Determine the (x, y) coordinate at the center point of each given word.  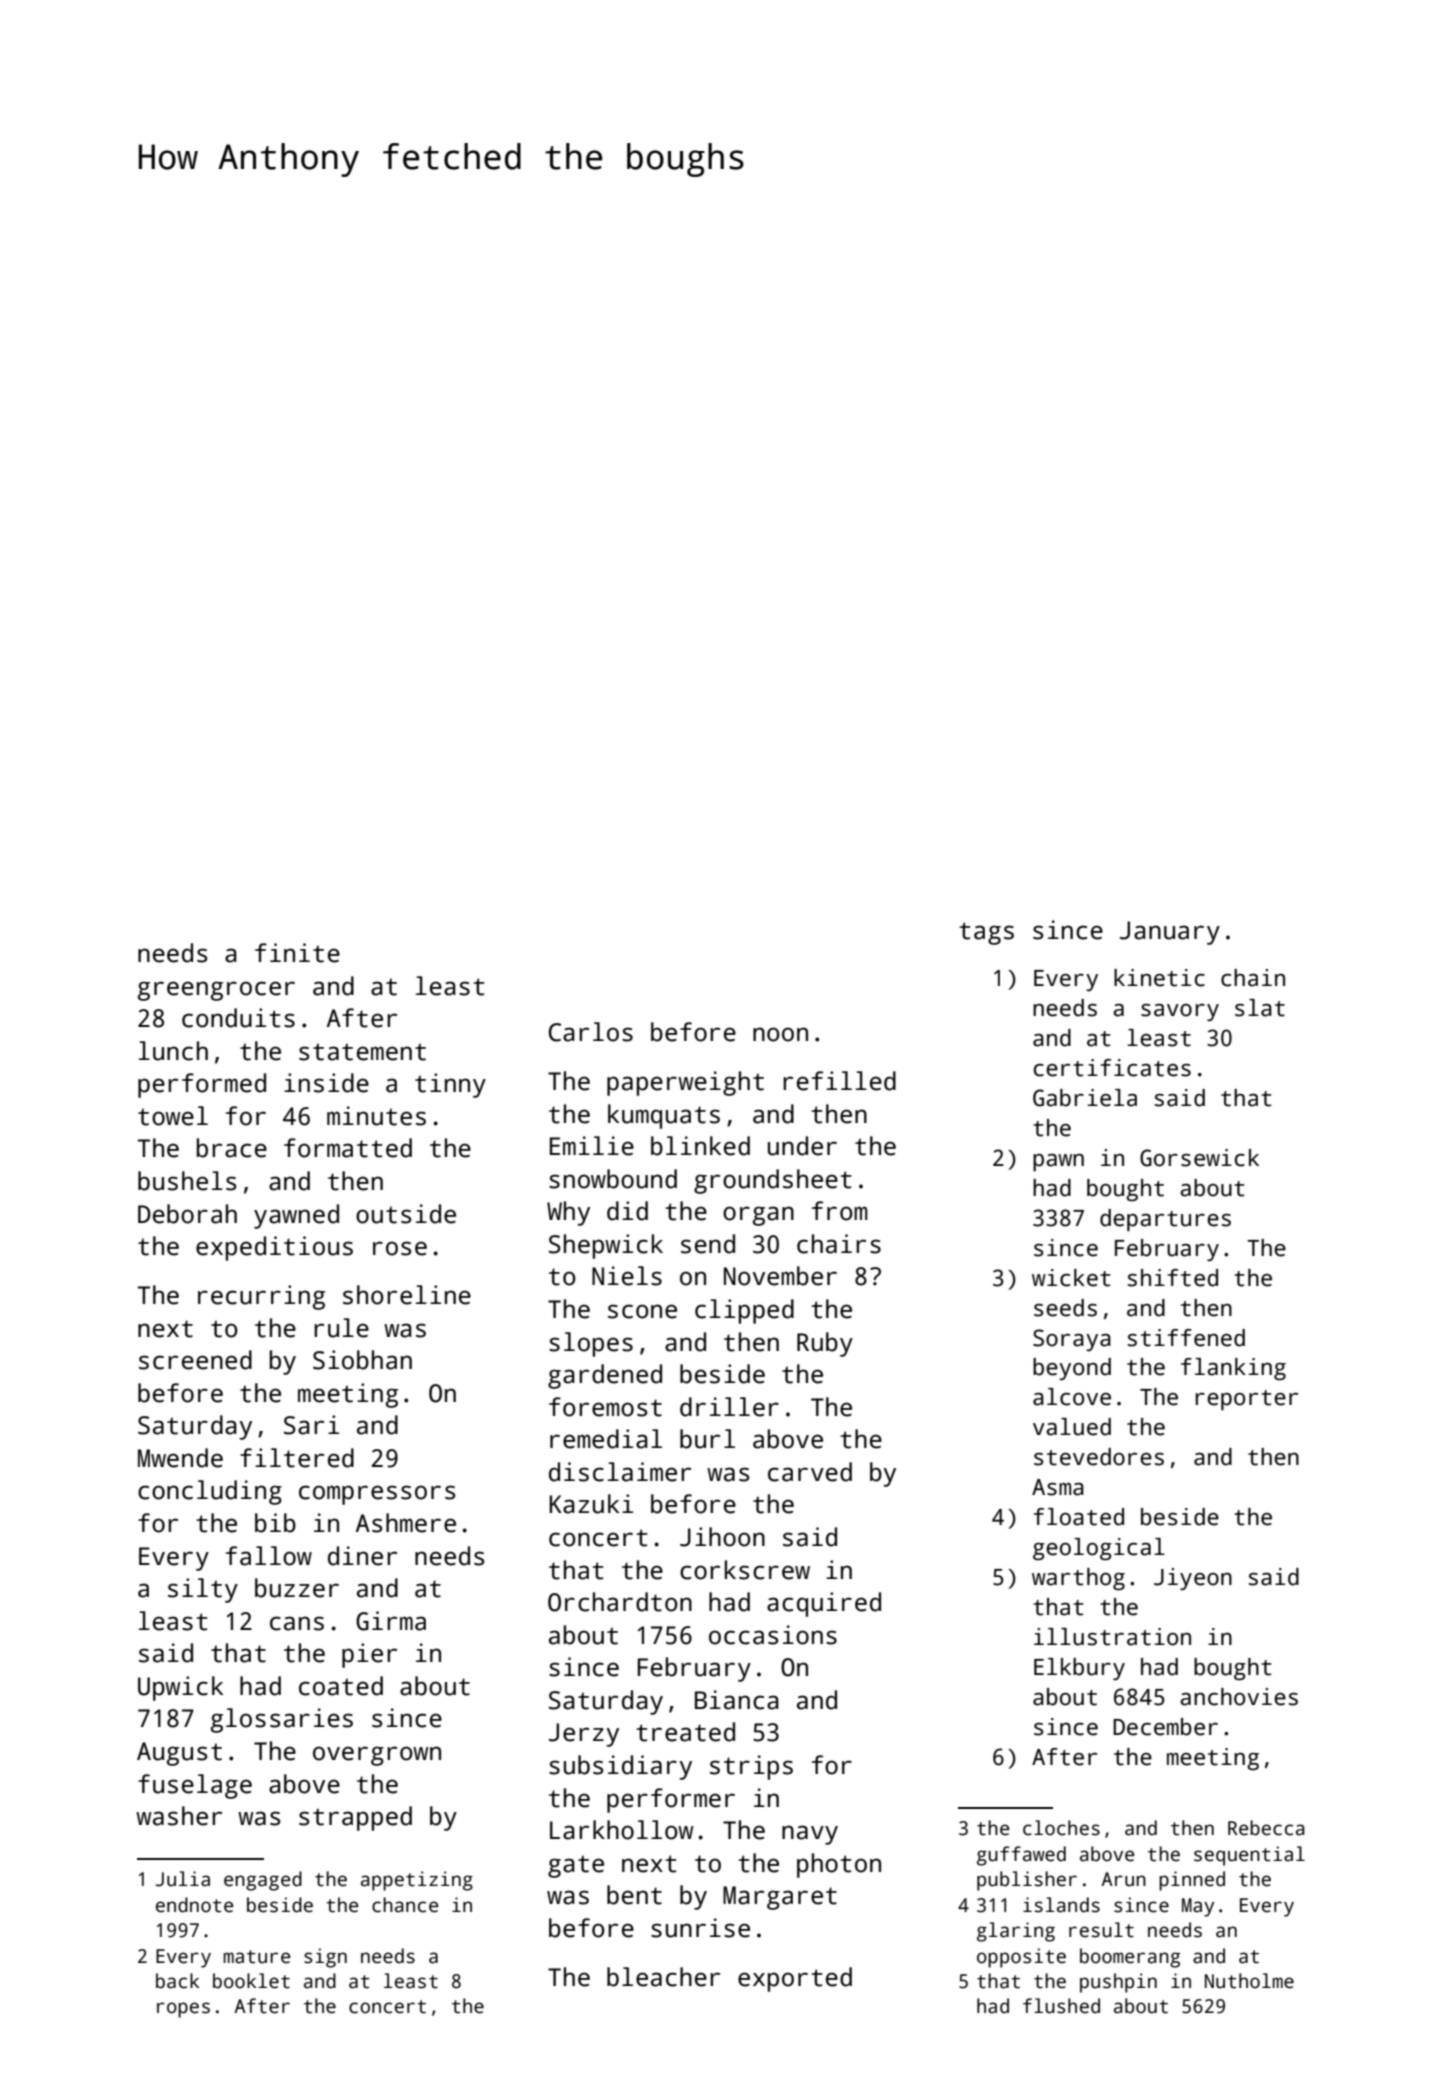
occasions (773, 1635)
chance (405, 1905)
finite (297, 953)
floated (1079, 1517)
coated (341, 1686)
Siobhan (362, 1360)
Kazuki (591, 1504)
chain (1253, 978)
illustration (1112, 1637)
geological (1099, 1549)
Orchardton (620, 1602)
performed (202, 1085)
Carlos (591, 1032)
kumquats (664, 1116)
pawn (1058, 1163)
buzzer (297, 1588)
